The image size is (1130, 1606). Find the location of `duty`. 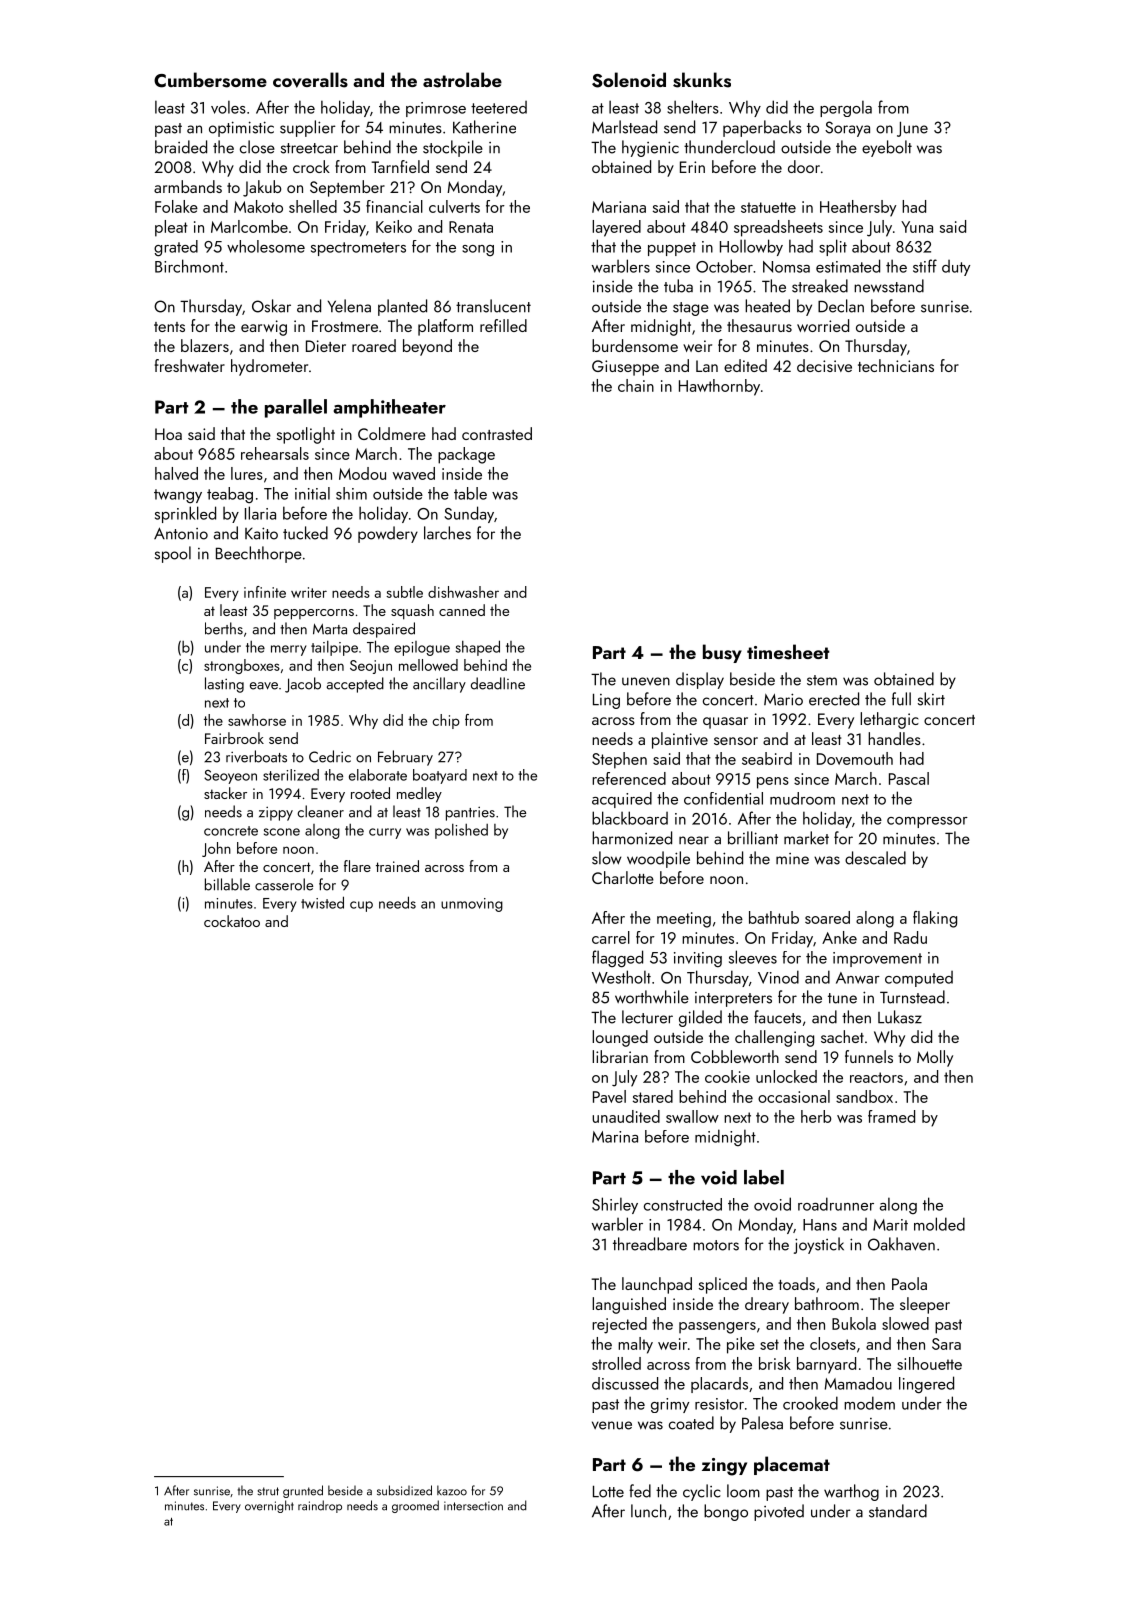

duty is located at coordinates (956, 268).
